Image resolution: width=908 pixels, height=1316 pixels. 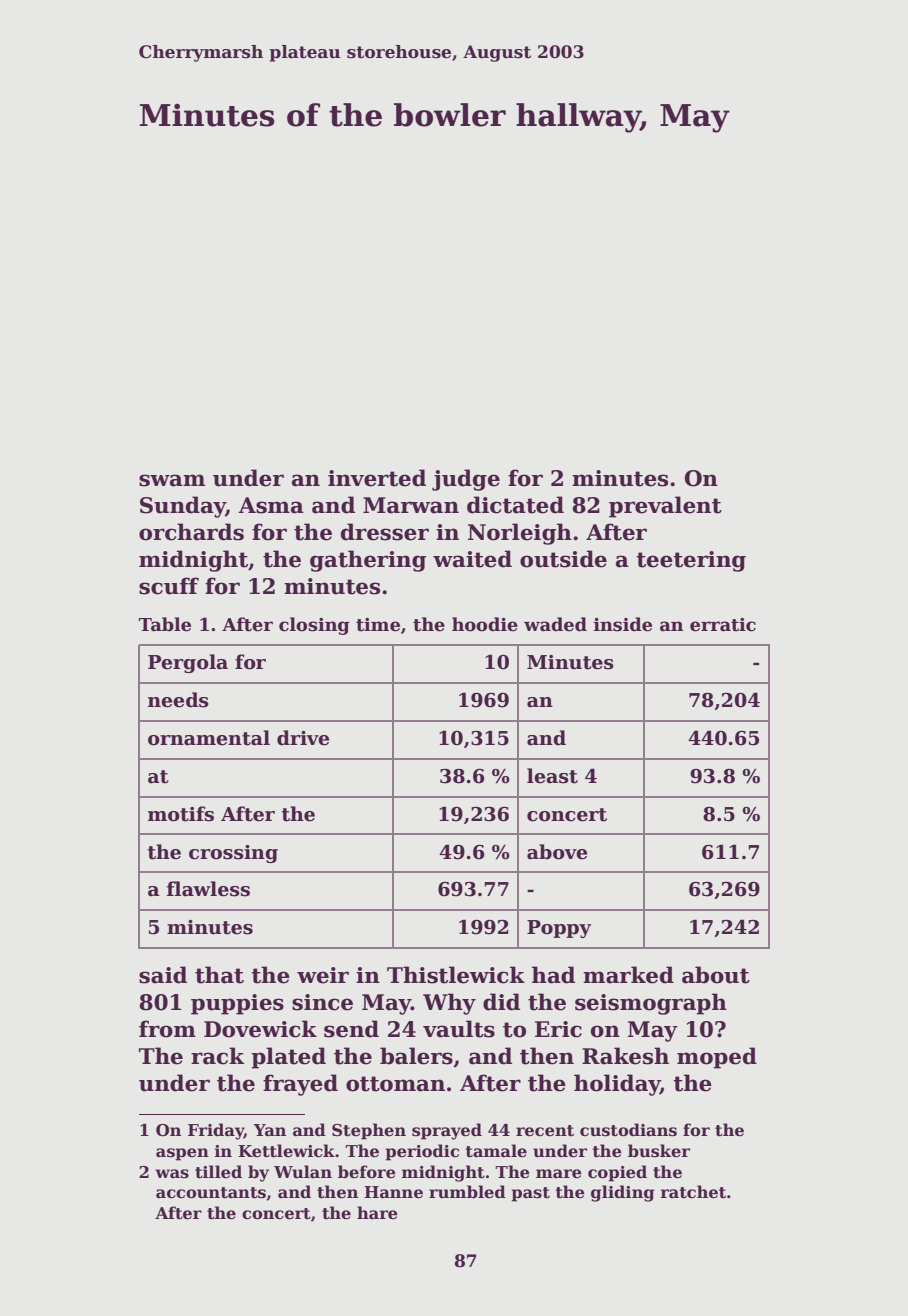 What do you see at coordinates (191, 532) in the screenshot?
I see `orchards` at bounding box center [191, 532].
